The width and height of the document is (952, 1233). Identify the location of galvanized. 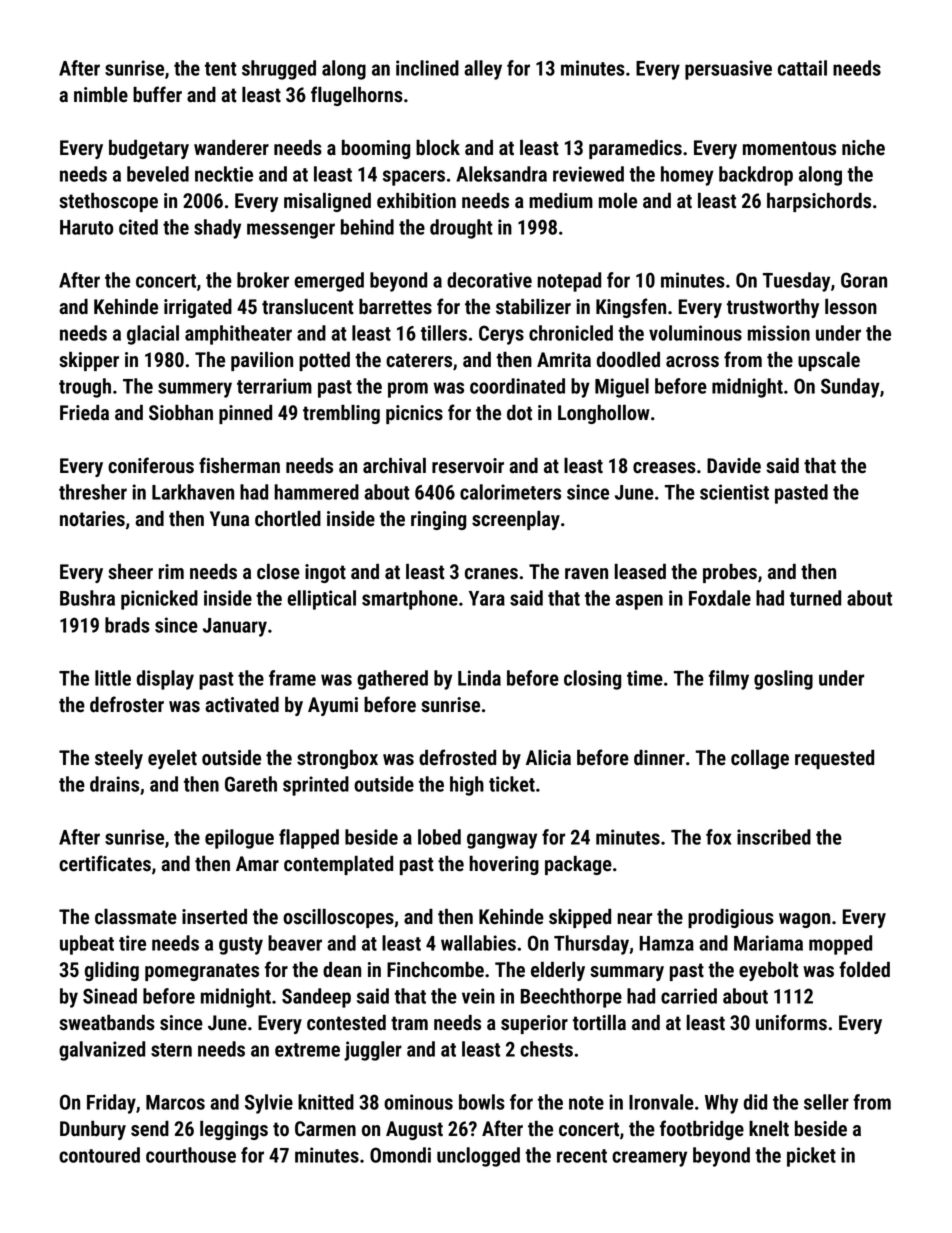
(102, 1051).
